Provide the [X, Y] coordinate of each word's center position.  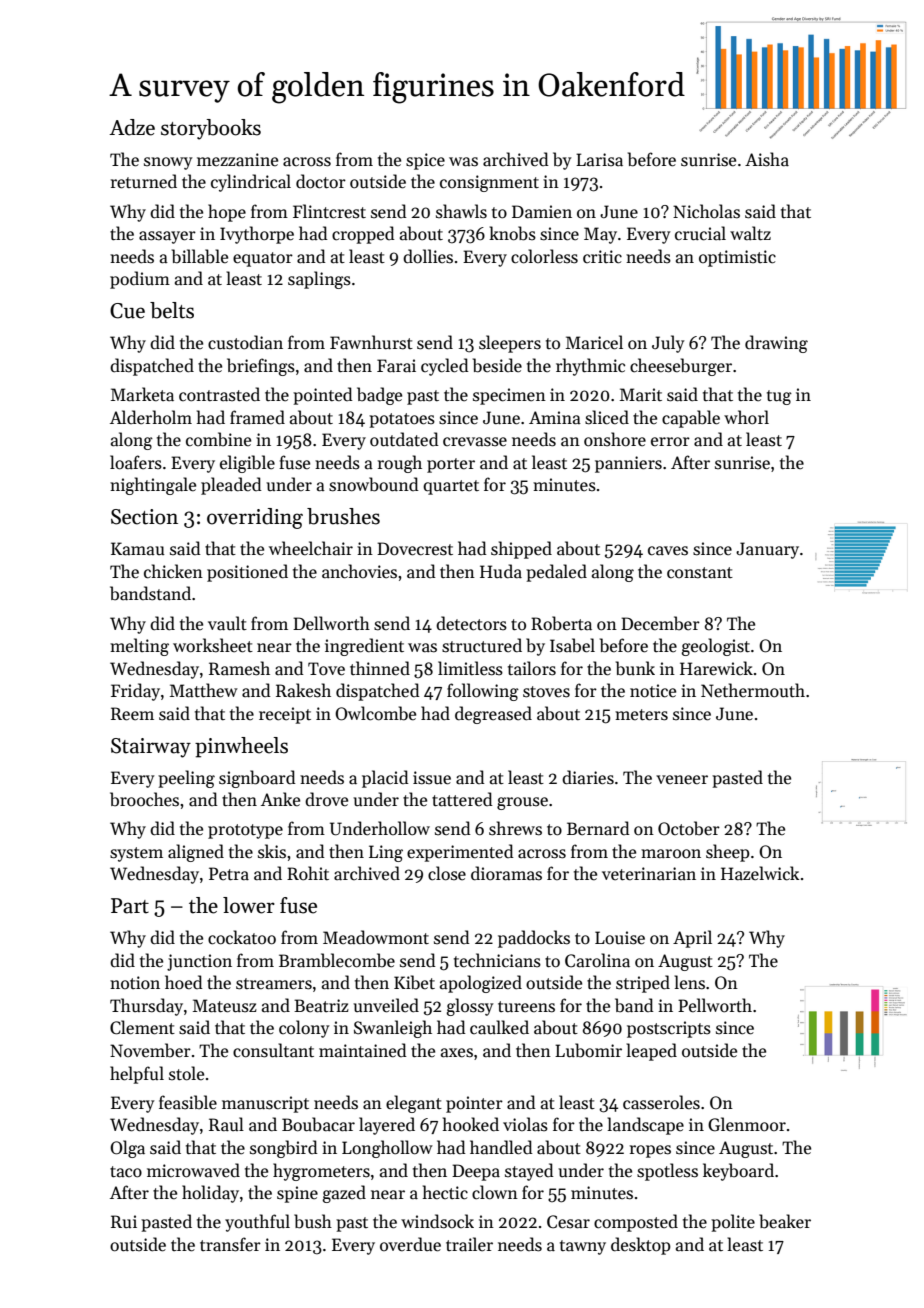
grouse [522, 803]
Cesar [568, 1222]
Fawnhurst [371, 342]
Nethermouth [753, 690]
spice [425, 161]
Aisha [767, 159]
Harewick [716, 668]
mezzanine [237, 160]
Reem [132, 714]
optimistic [737, 258]
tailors [532, 668]
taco [126, 1172]
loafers [136, 462]
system [136, 854]
